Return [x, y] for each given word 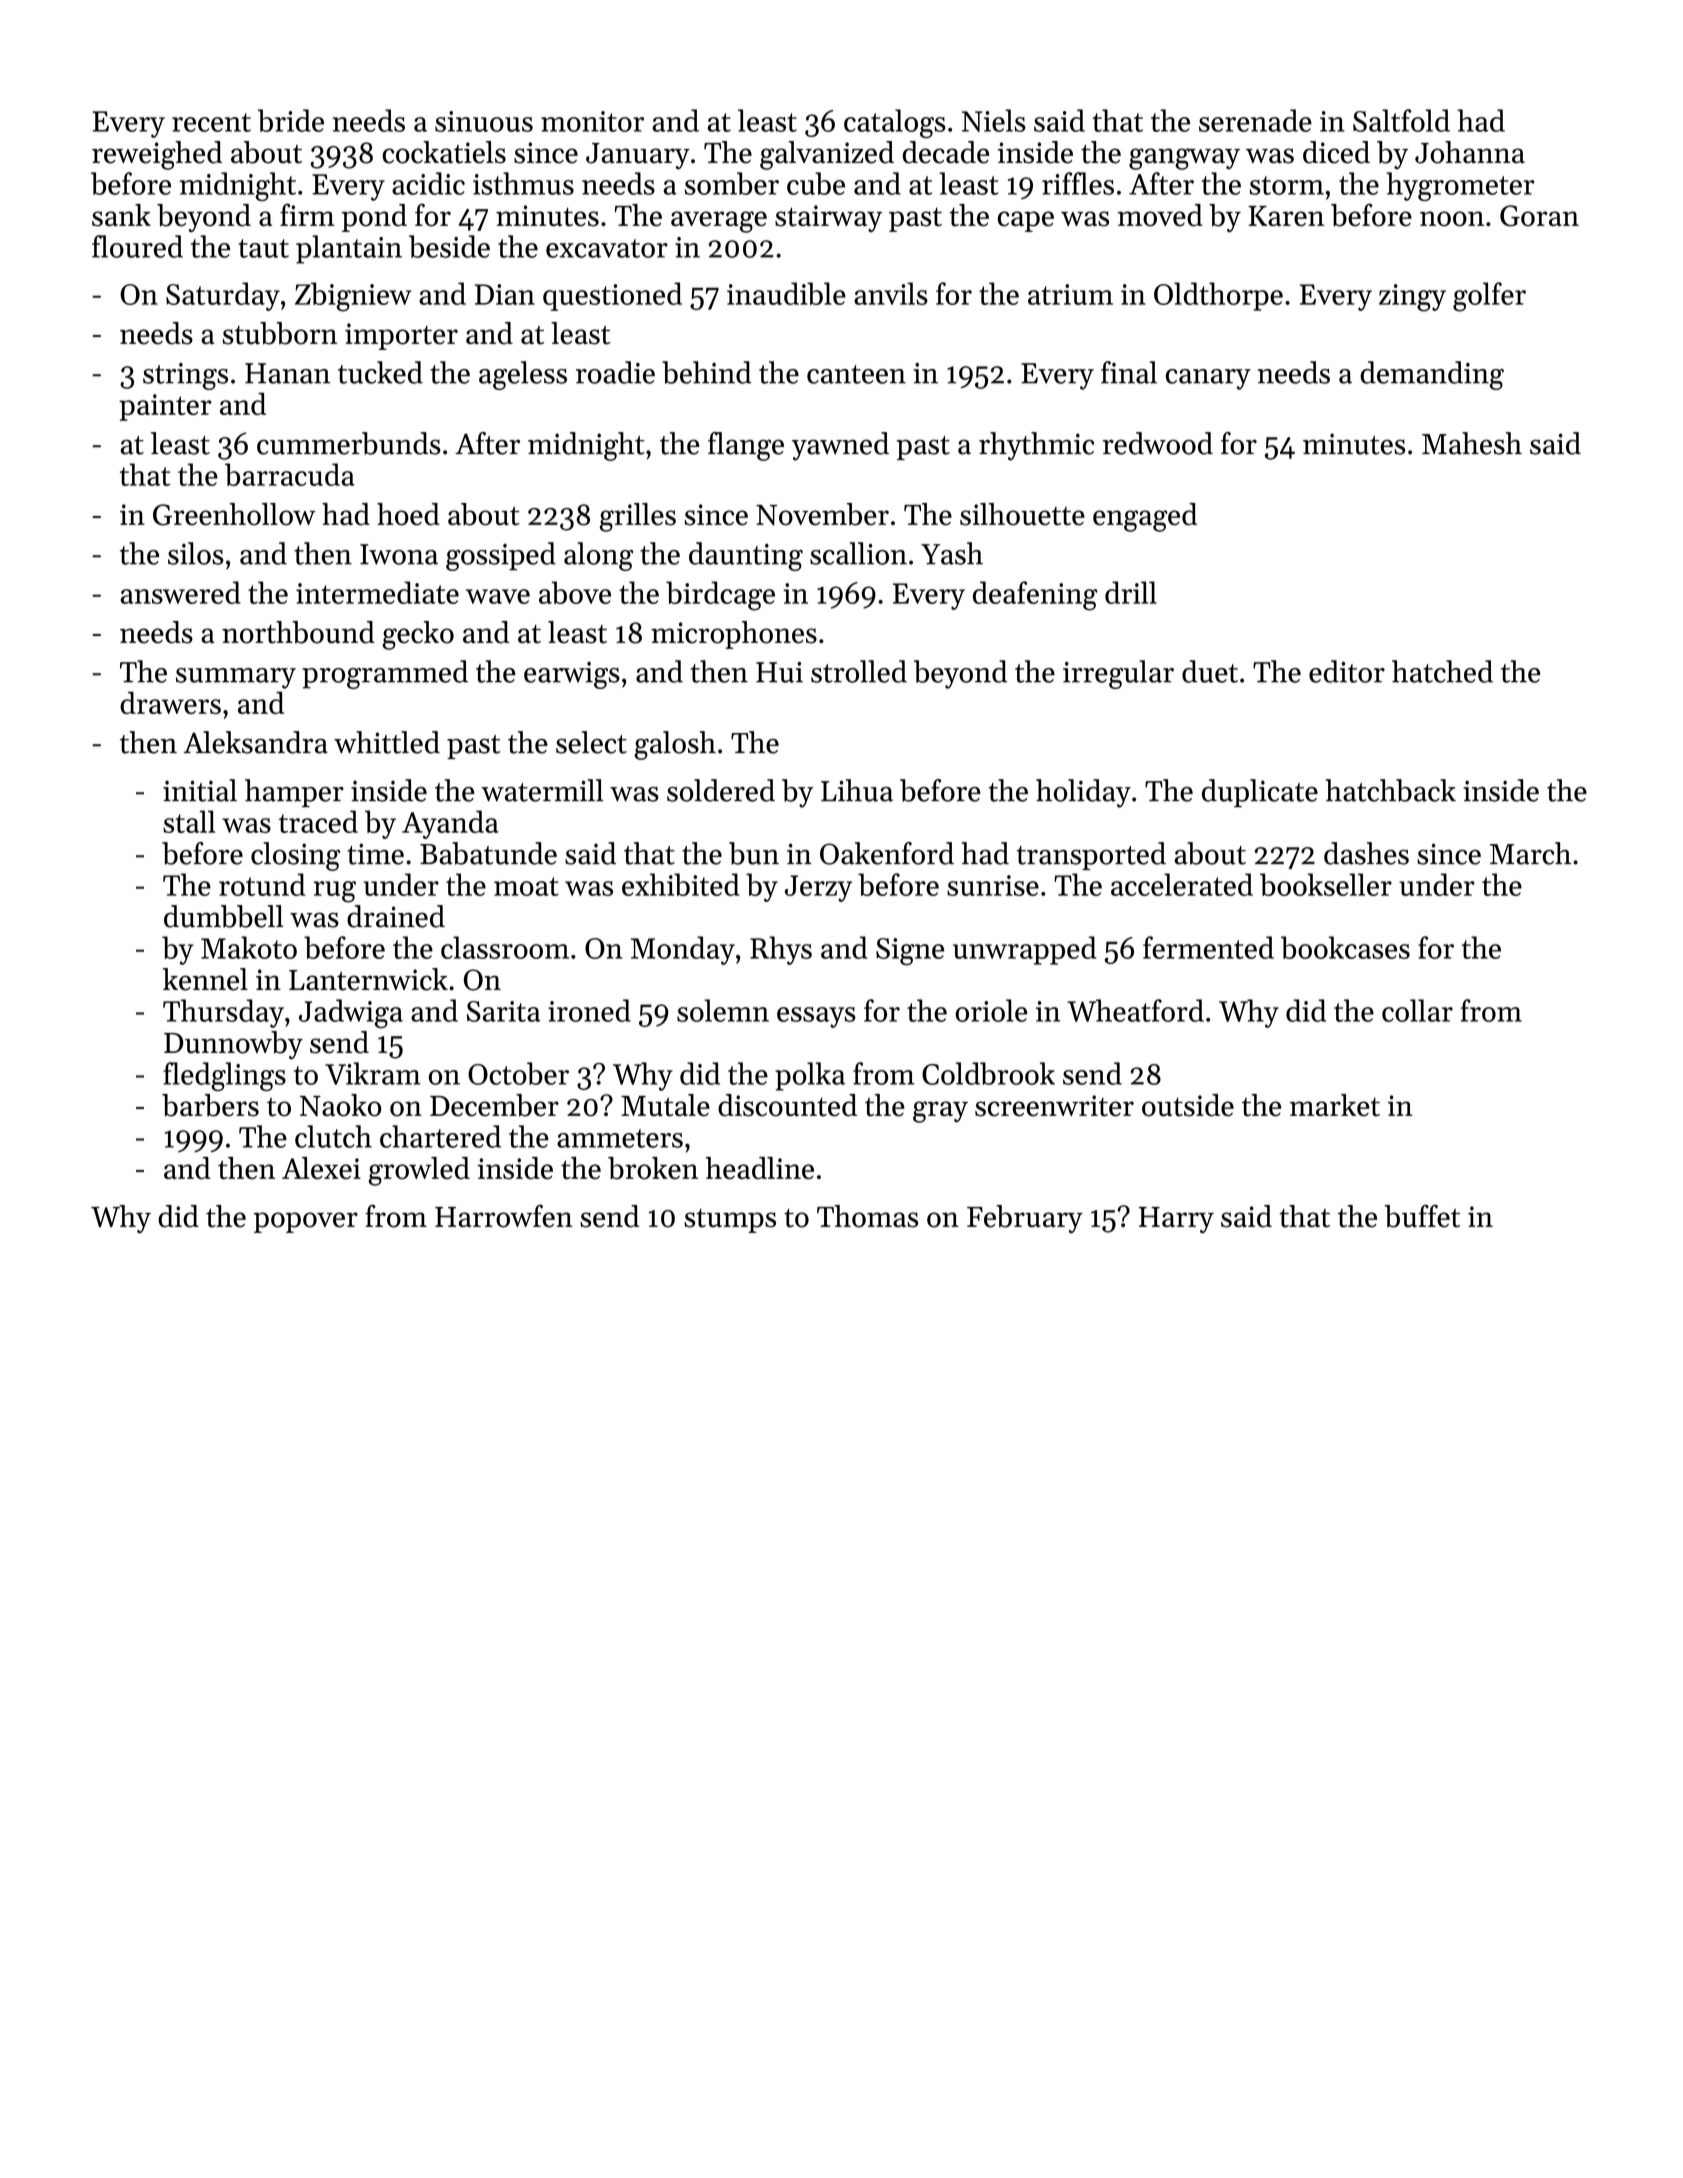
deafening [1035, 596]
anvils [891, 293]
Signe [910, 952]
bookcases [1345, 947]
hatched [1442, 671]
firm [307, 214]
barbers [210, 1105]
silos [196, 553]
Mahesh [1472, 443]
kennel [205, 979]
